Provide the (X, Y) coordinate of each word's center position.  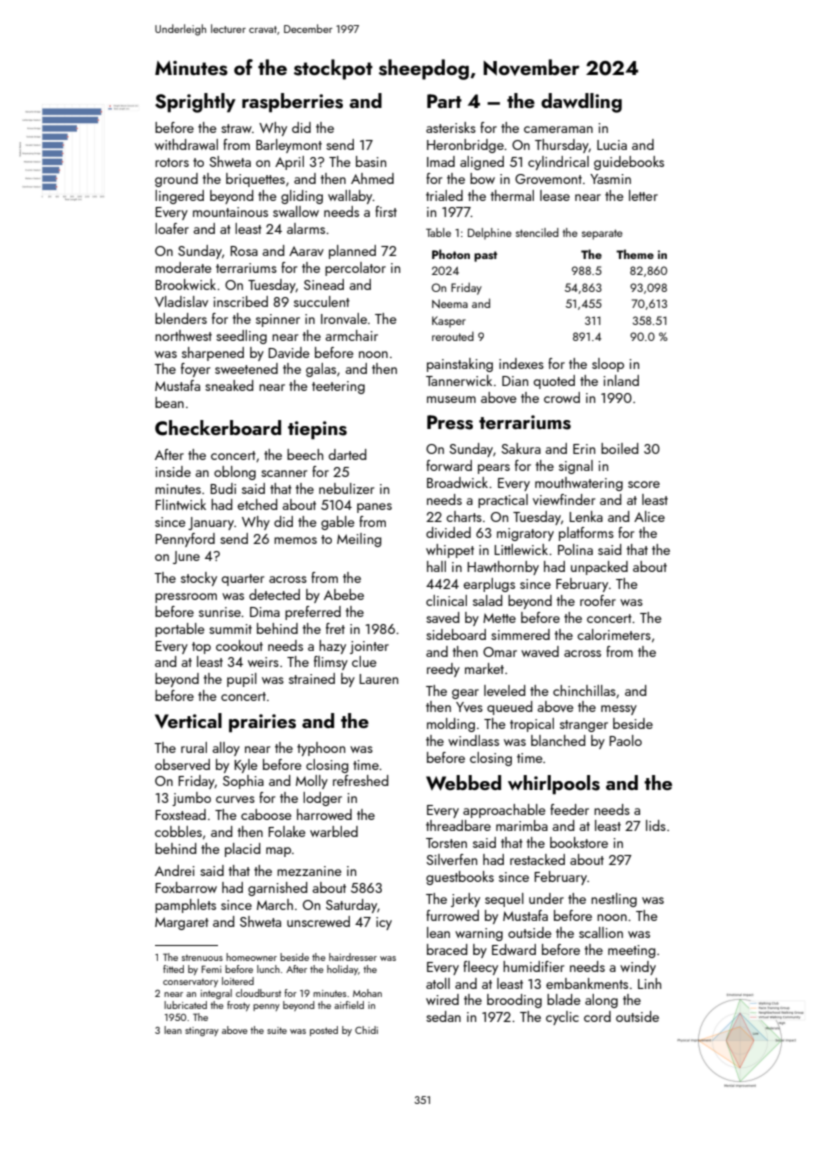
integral (216, 994)
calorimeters (614, 634)
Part (444, 101)
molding (451, 725)
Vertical (188, 721)
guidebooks (629, 163)
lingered (179, 197)
